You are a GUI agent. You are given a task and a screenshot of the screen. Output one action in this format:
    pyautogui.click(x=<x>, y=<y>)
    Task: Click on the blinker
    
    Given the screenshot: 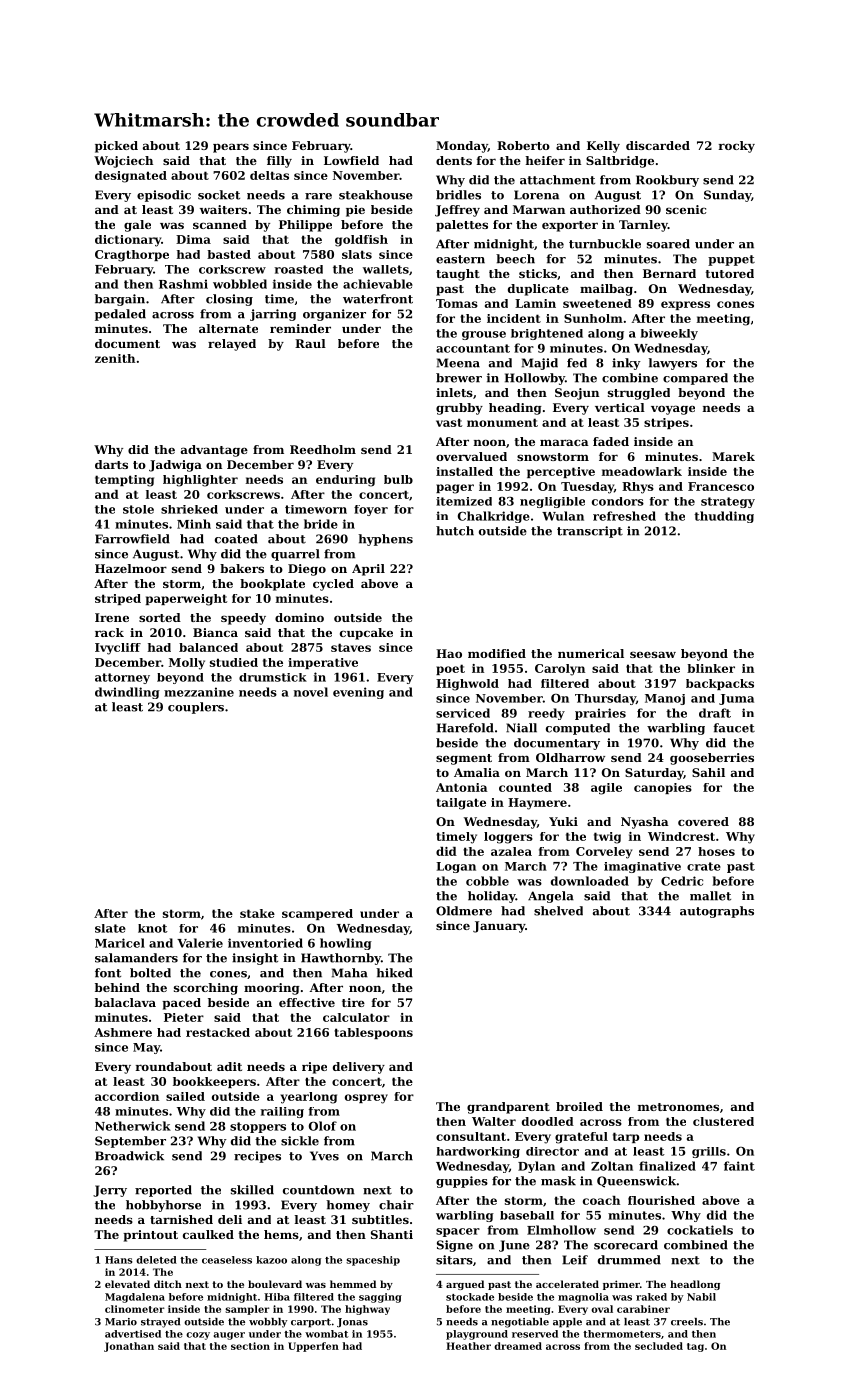 What is the action you would take?
    pyautogui.click(x=711, y=668)
